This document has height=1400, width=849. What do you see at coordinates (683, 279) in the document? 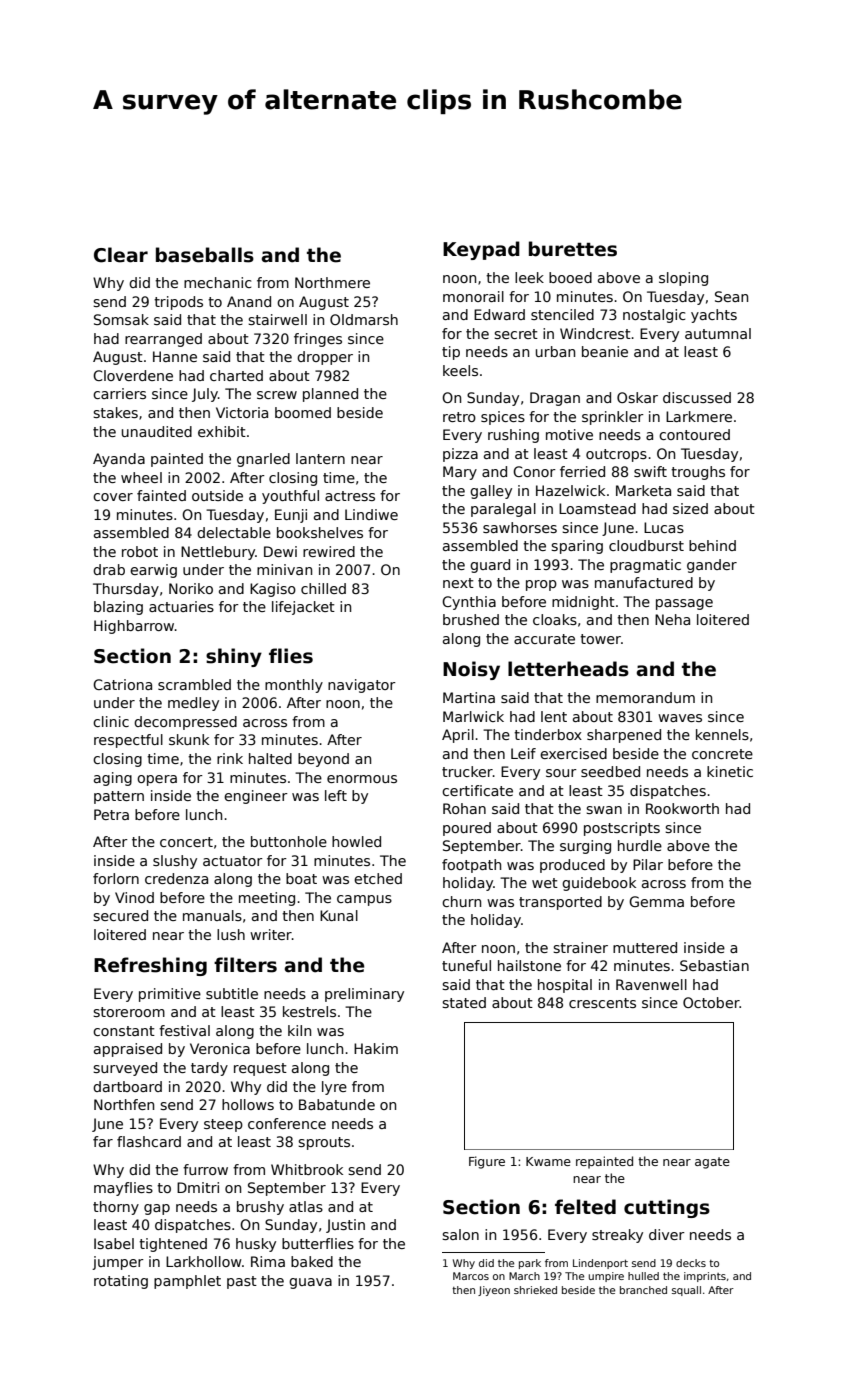
I see `sloping` at bounding box center [683, 279].
